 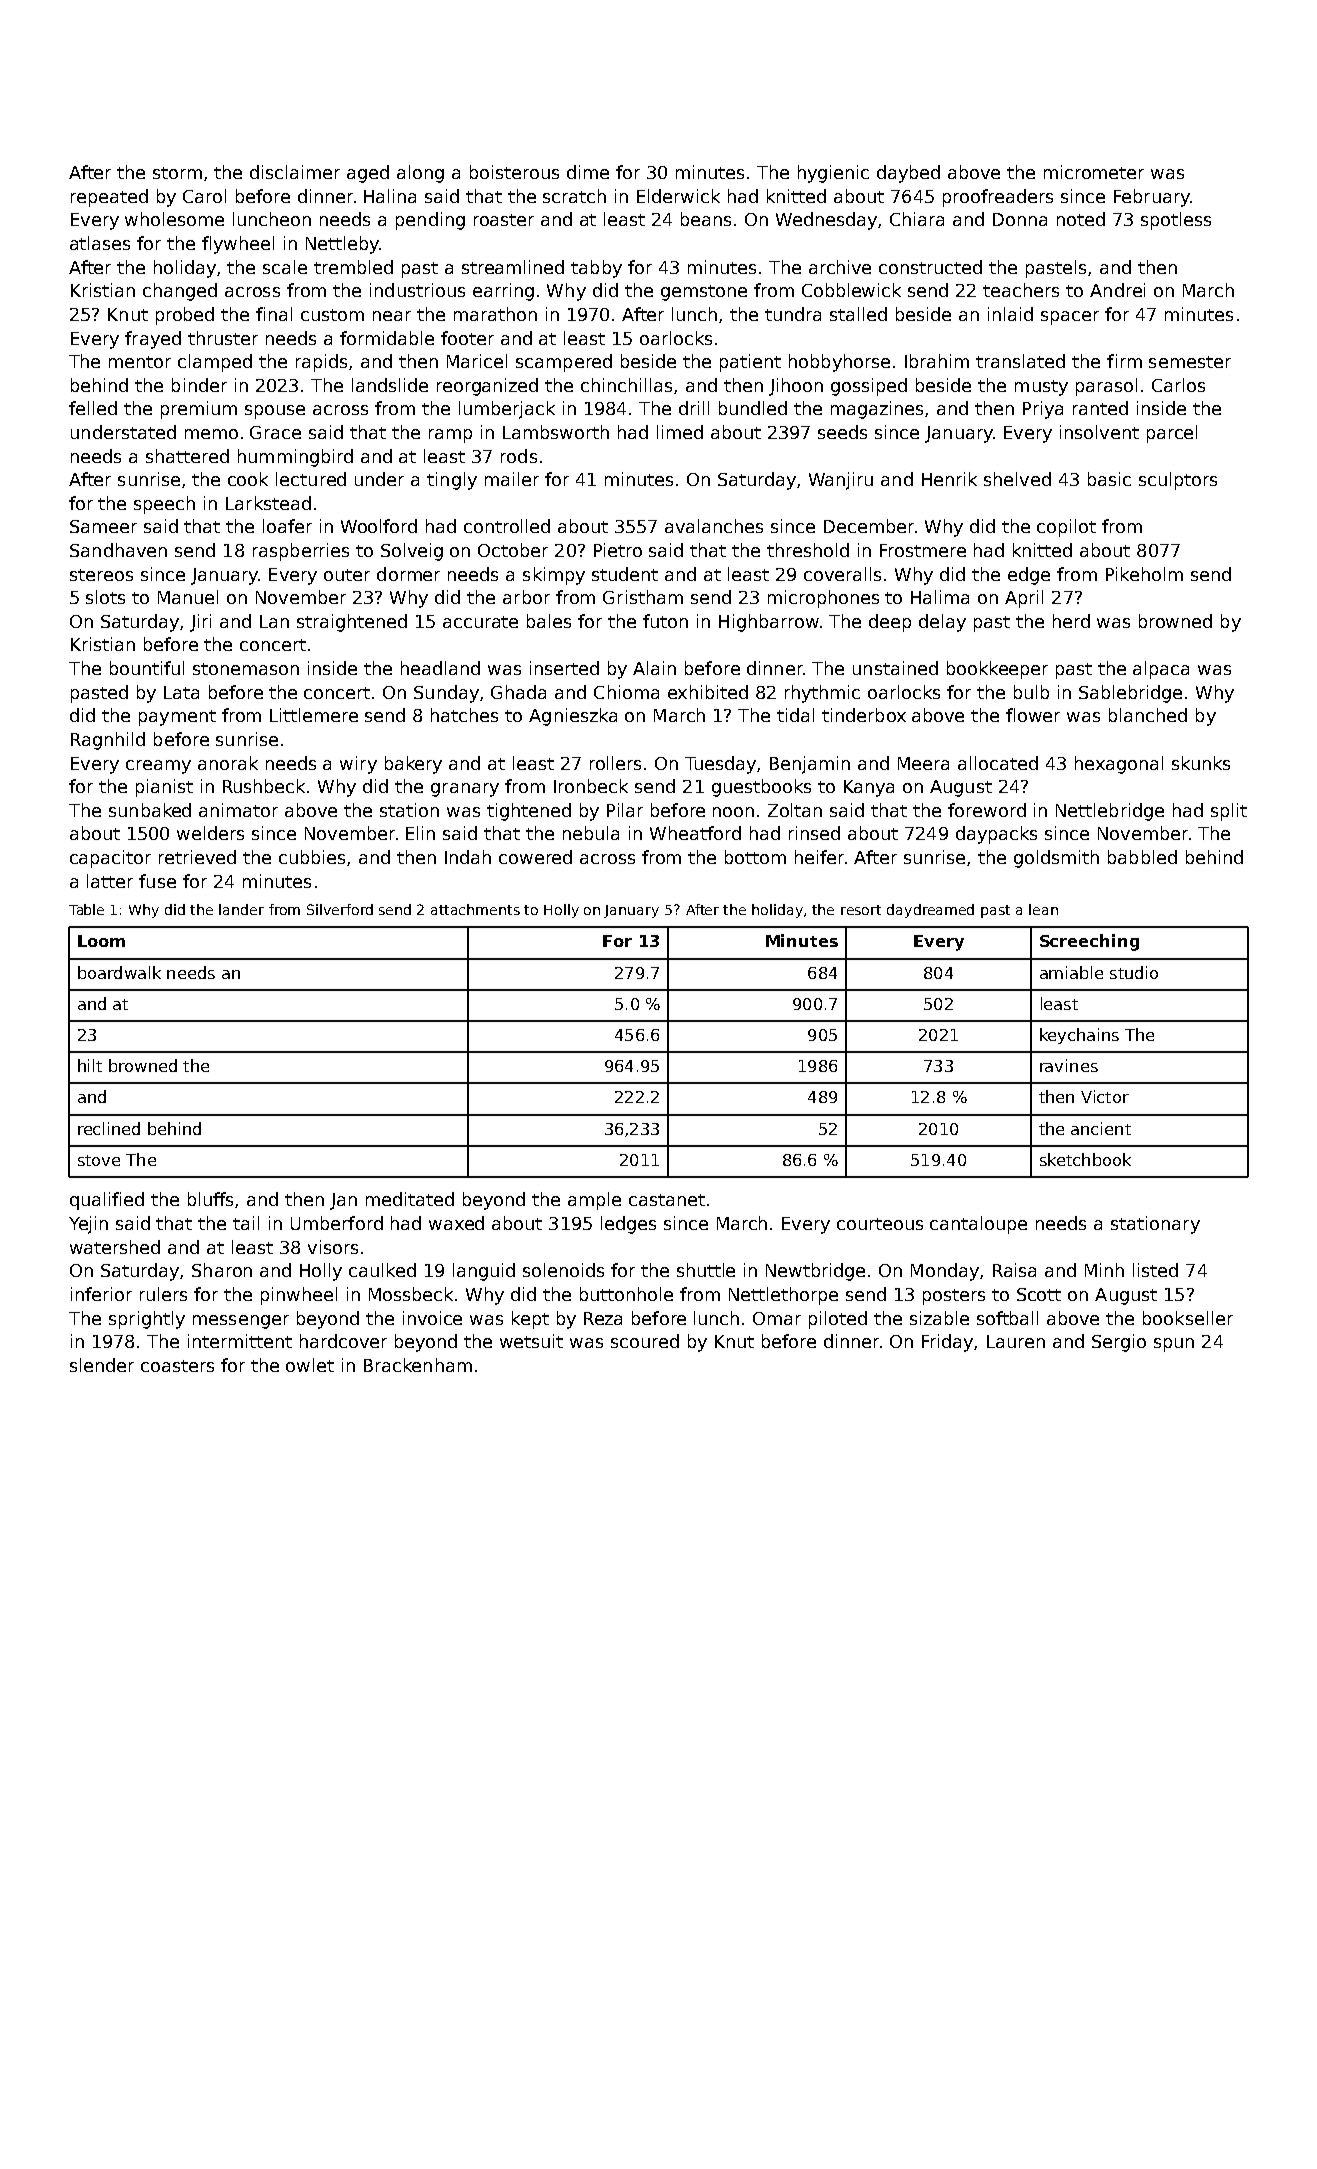 I want to click on sculptors, so click(x=1178, y=481).
